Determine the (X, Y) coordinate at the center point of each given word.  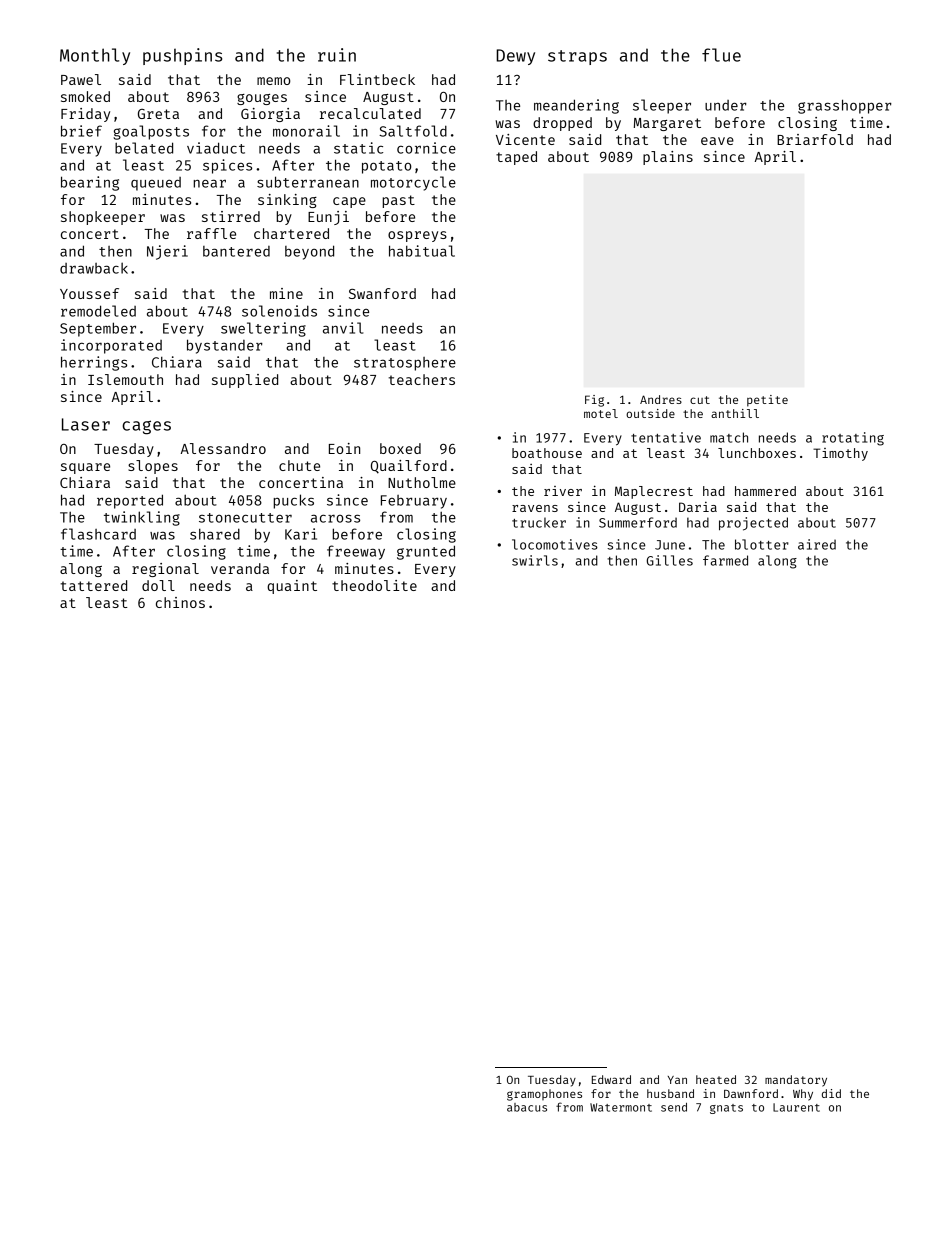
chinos (180, 602)
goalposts (151, 132)
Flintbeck (377, 79)
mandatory (796, 1081)
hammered (765, 491)
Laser (86, 424)
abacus (527, 1107)
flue (721, 55)
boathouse (547, 453)
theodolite (374, 585)
